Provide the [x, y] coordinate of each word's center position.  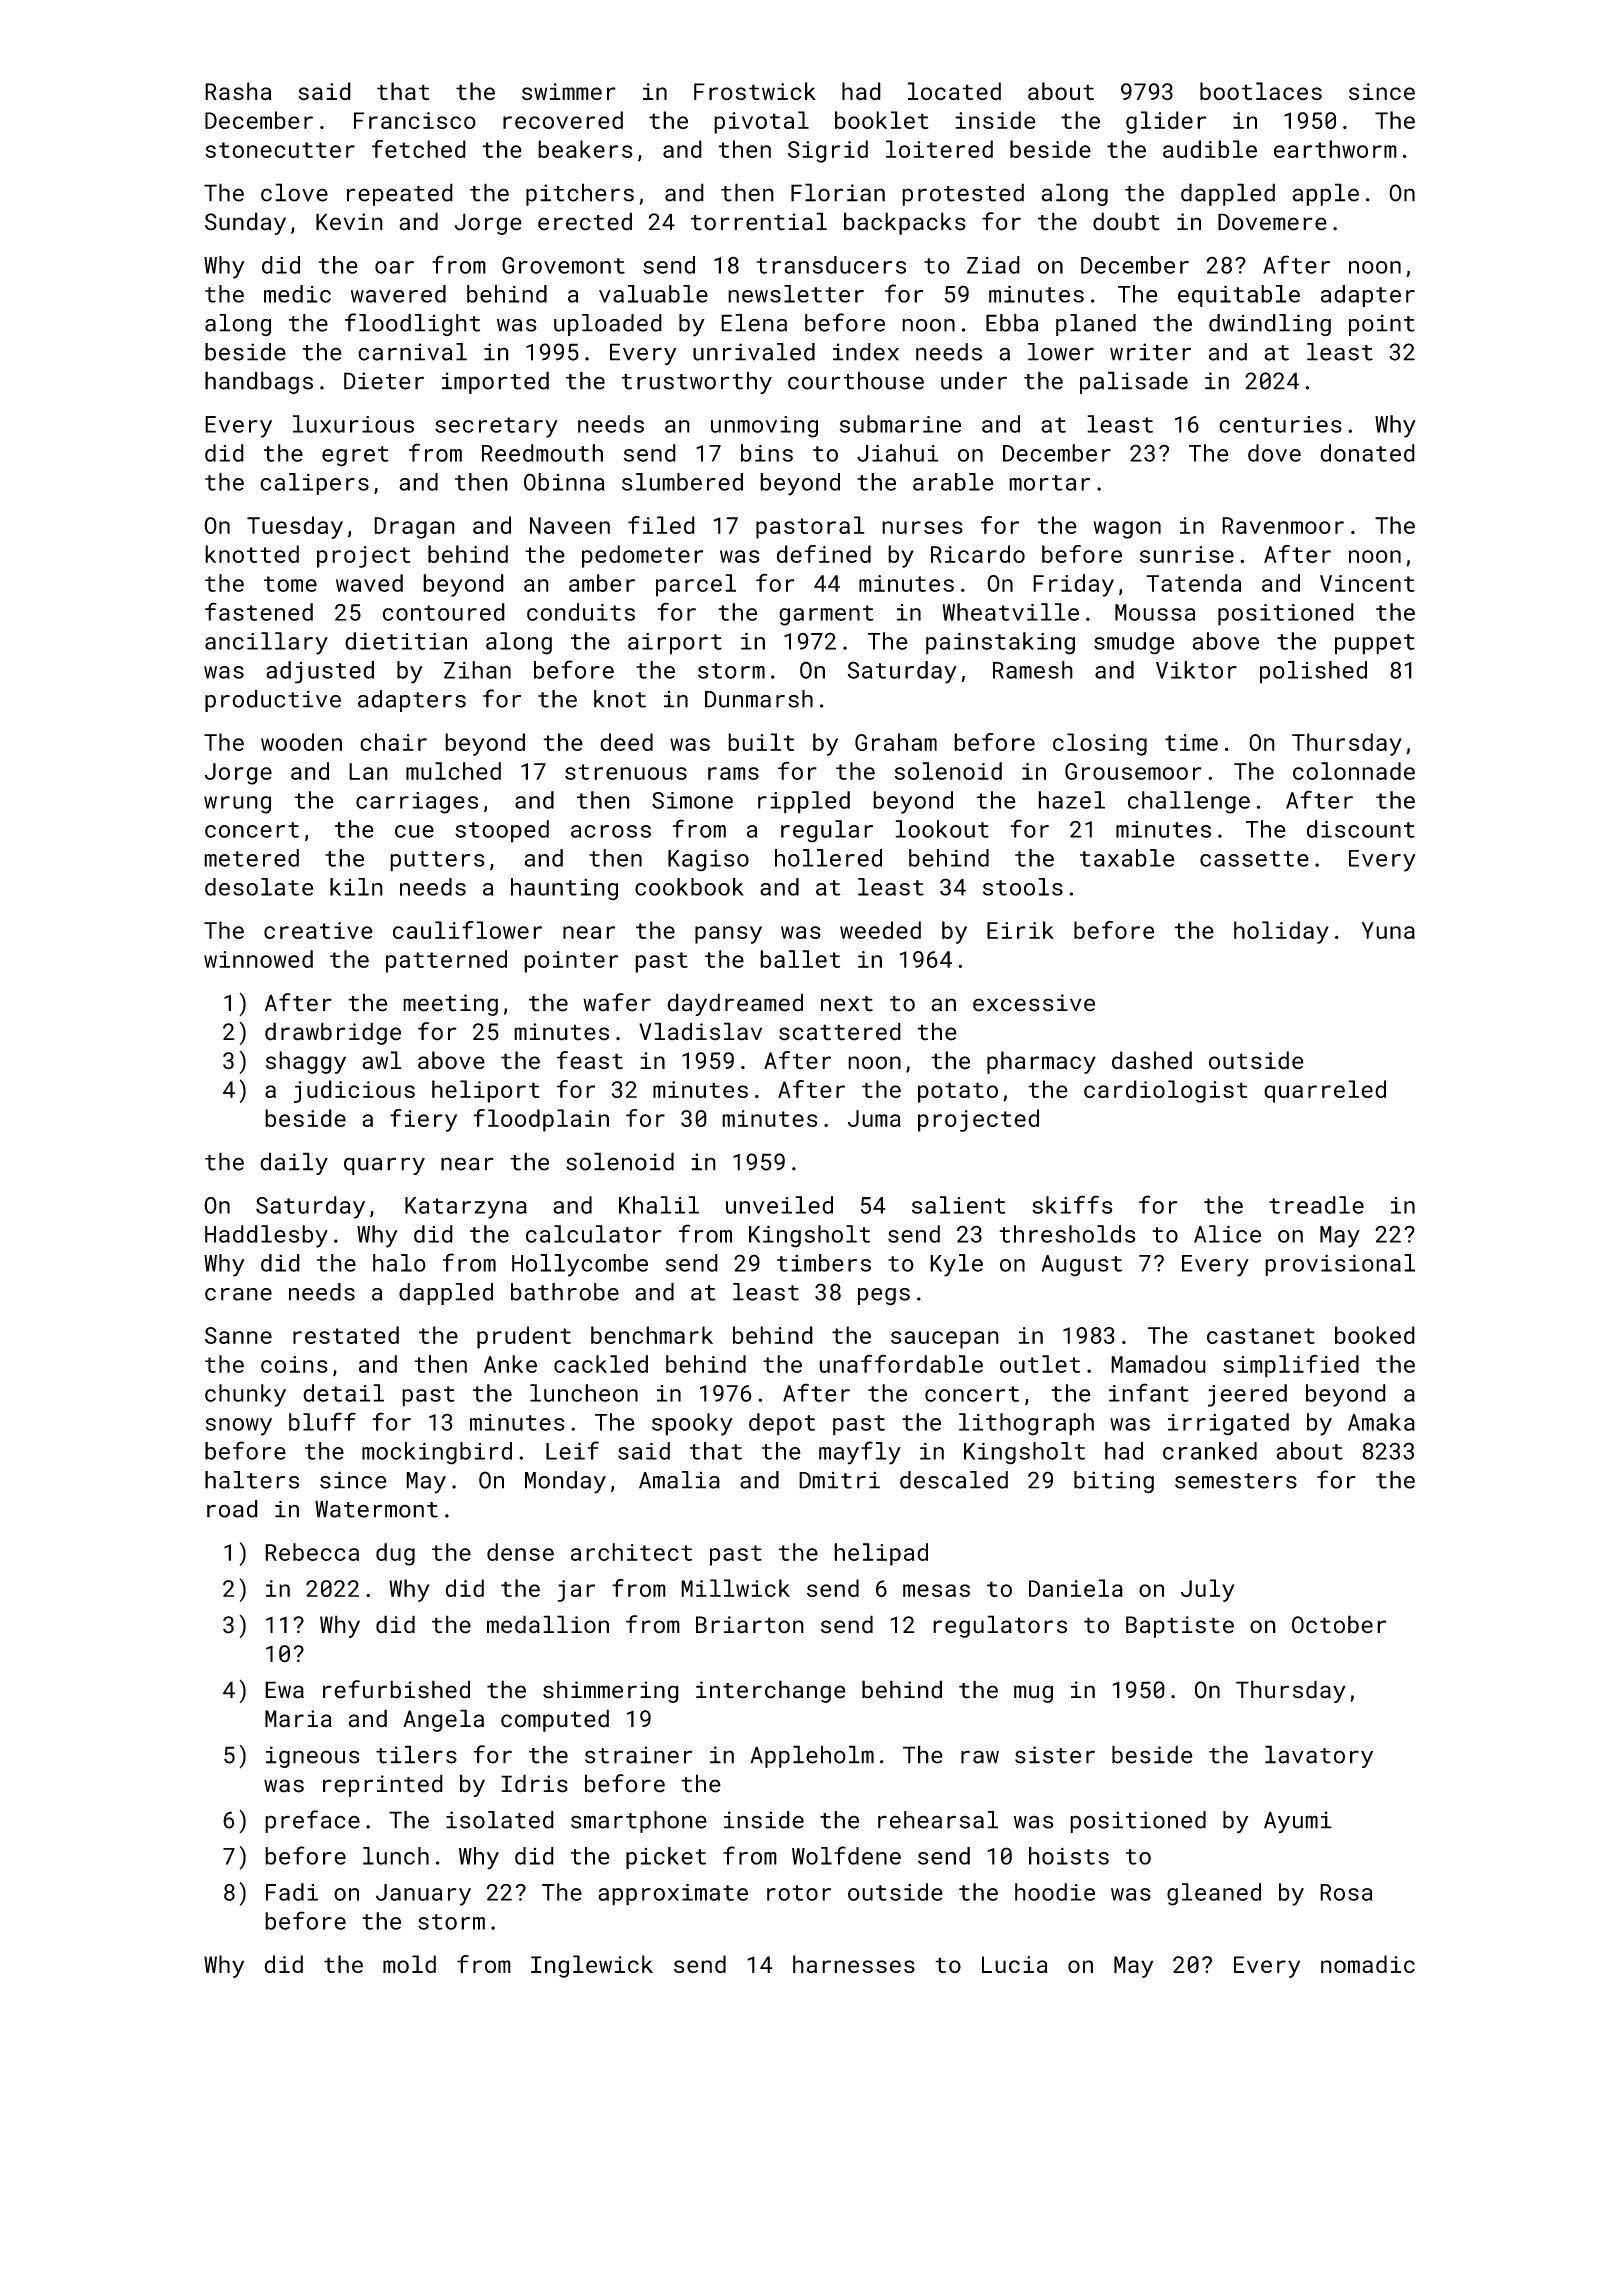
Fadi [292, 1892]
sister [1055, 1755]
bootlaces [1261, 91]
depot [782, 1424]
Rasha [238, 91]
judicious [354, 1091]
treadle [1316, 1205]
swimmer [569, 91]
